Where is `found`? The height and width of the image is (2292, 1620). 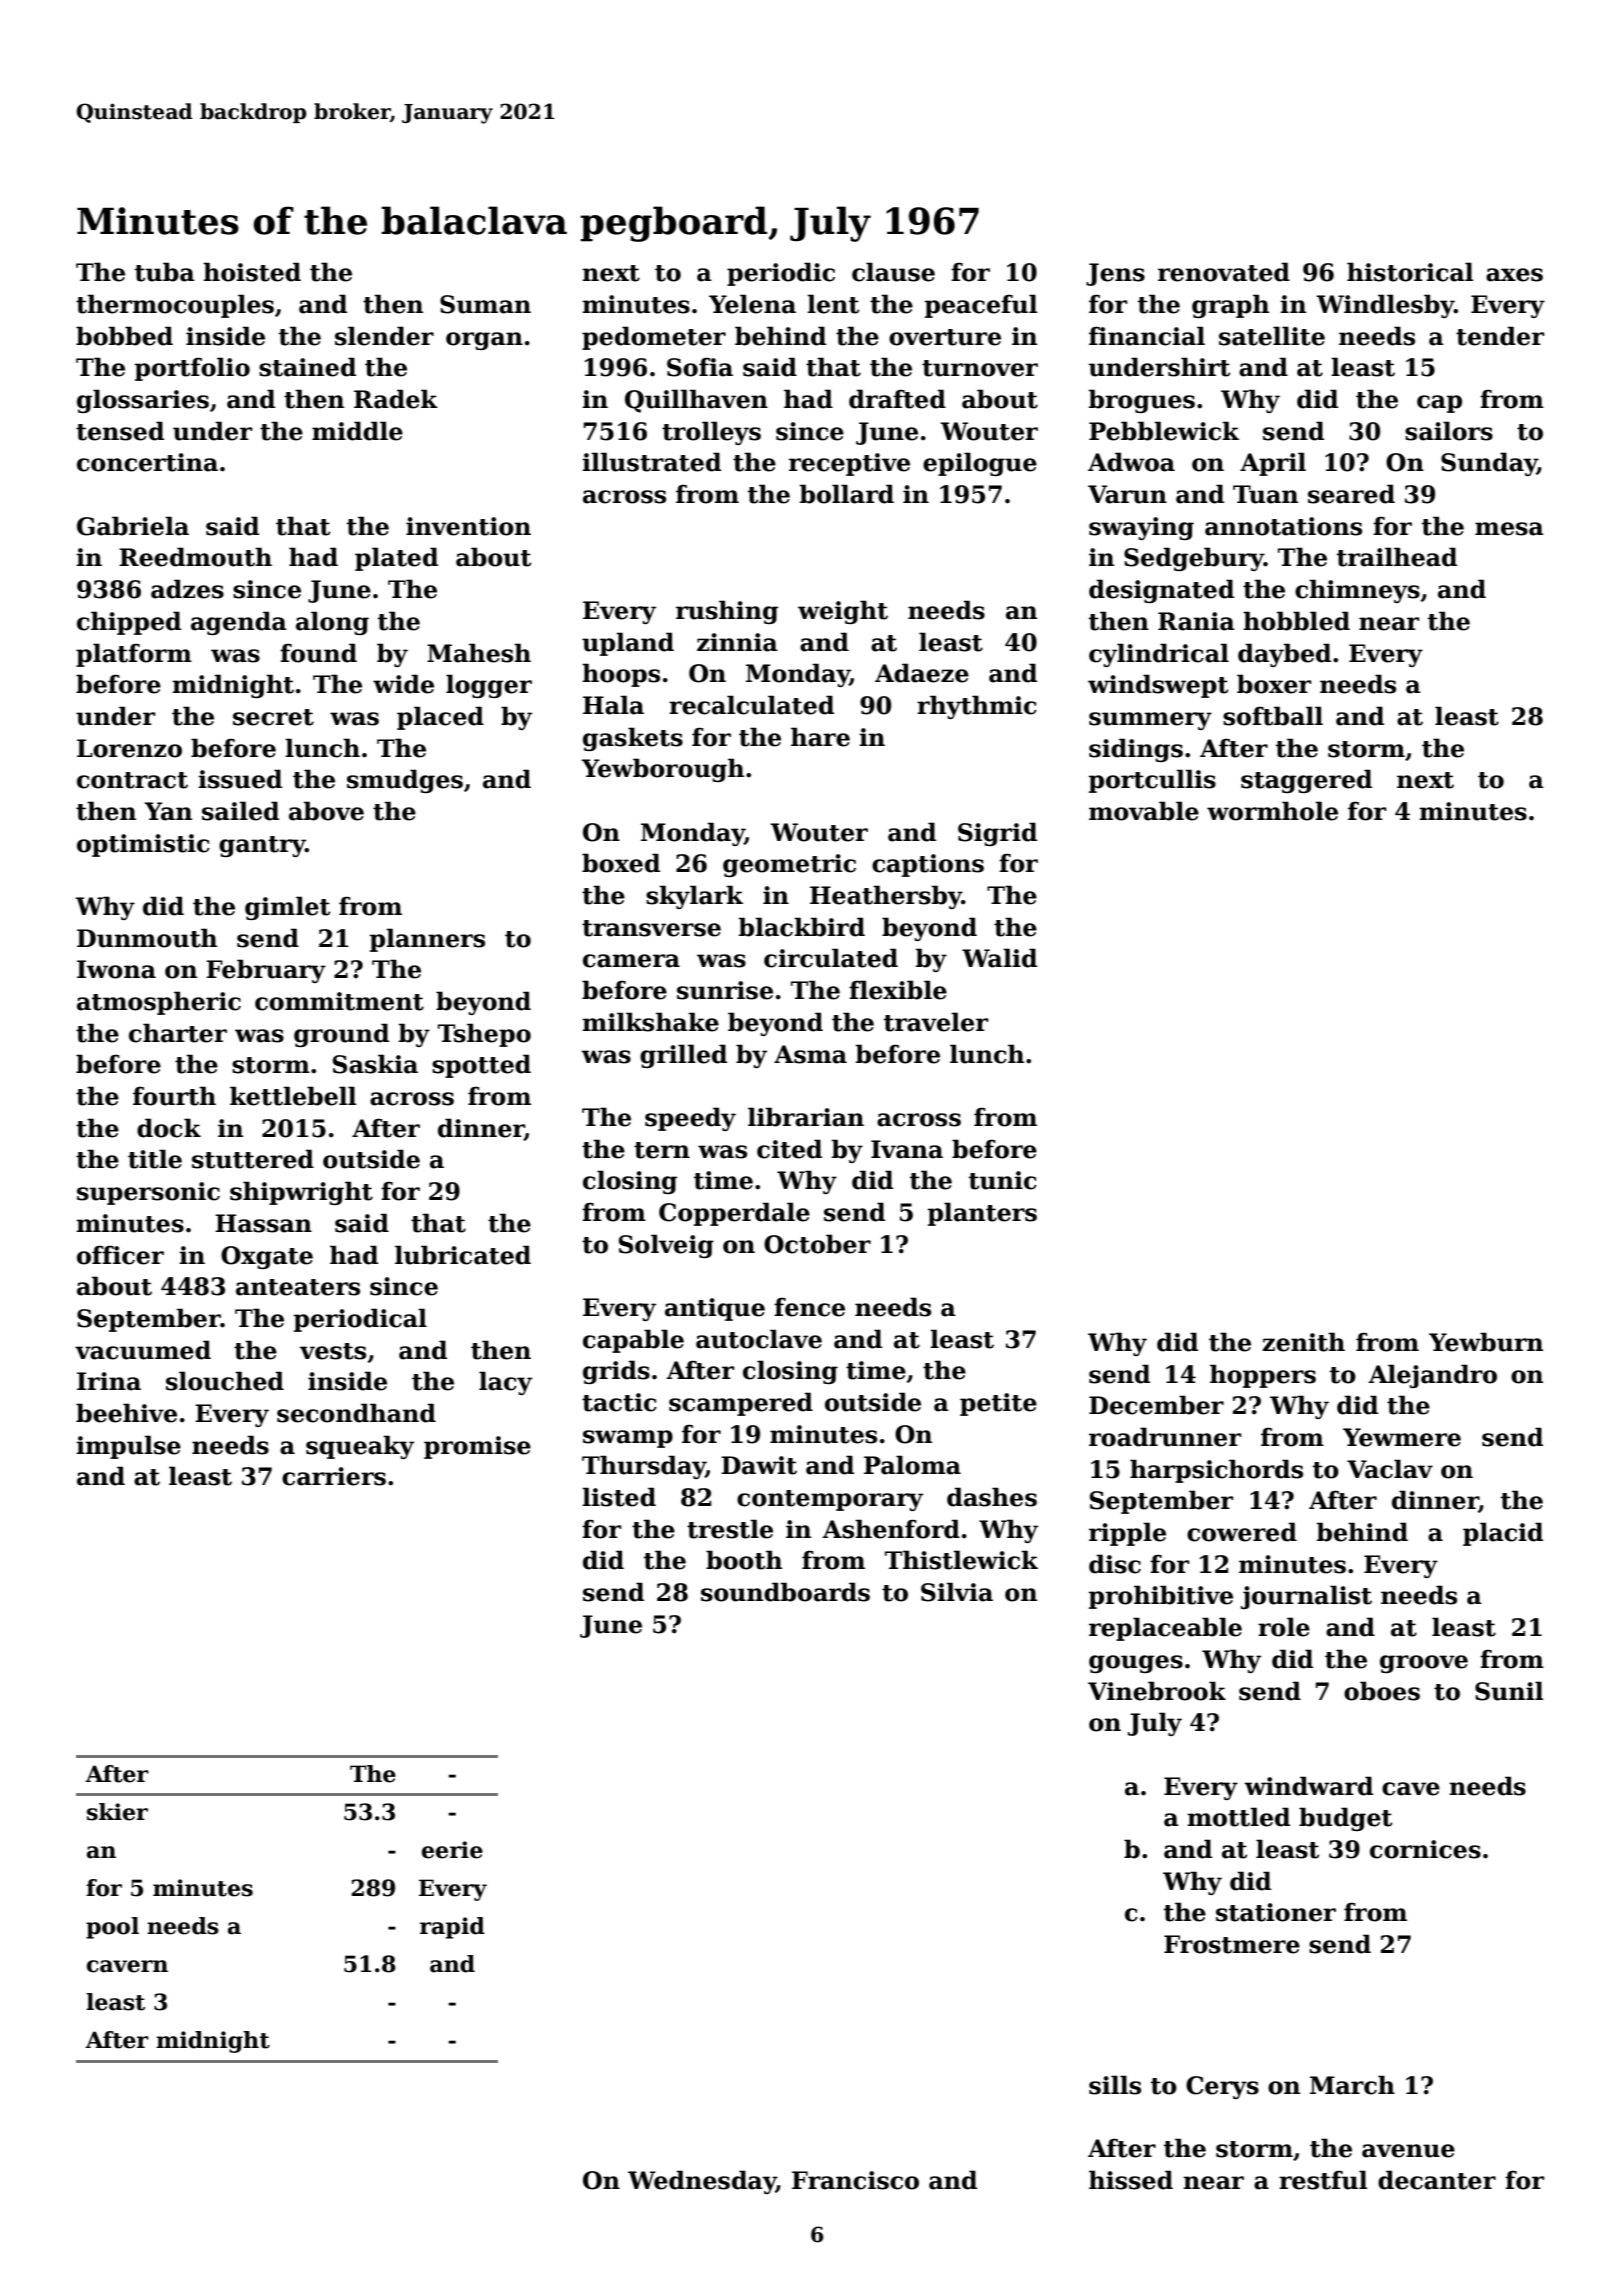
found is located at coordinates (318, 653).
